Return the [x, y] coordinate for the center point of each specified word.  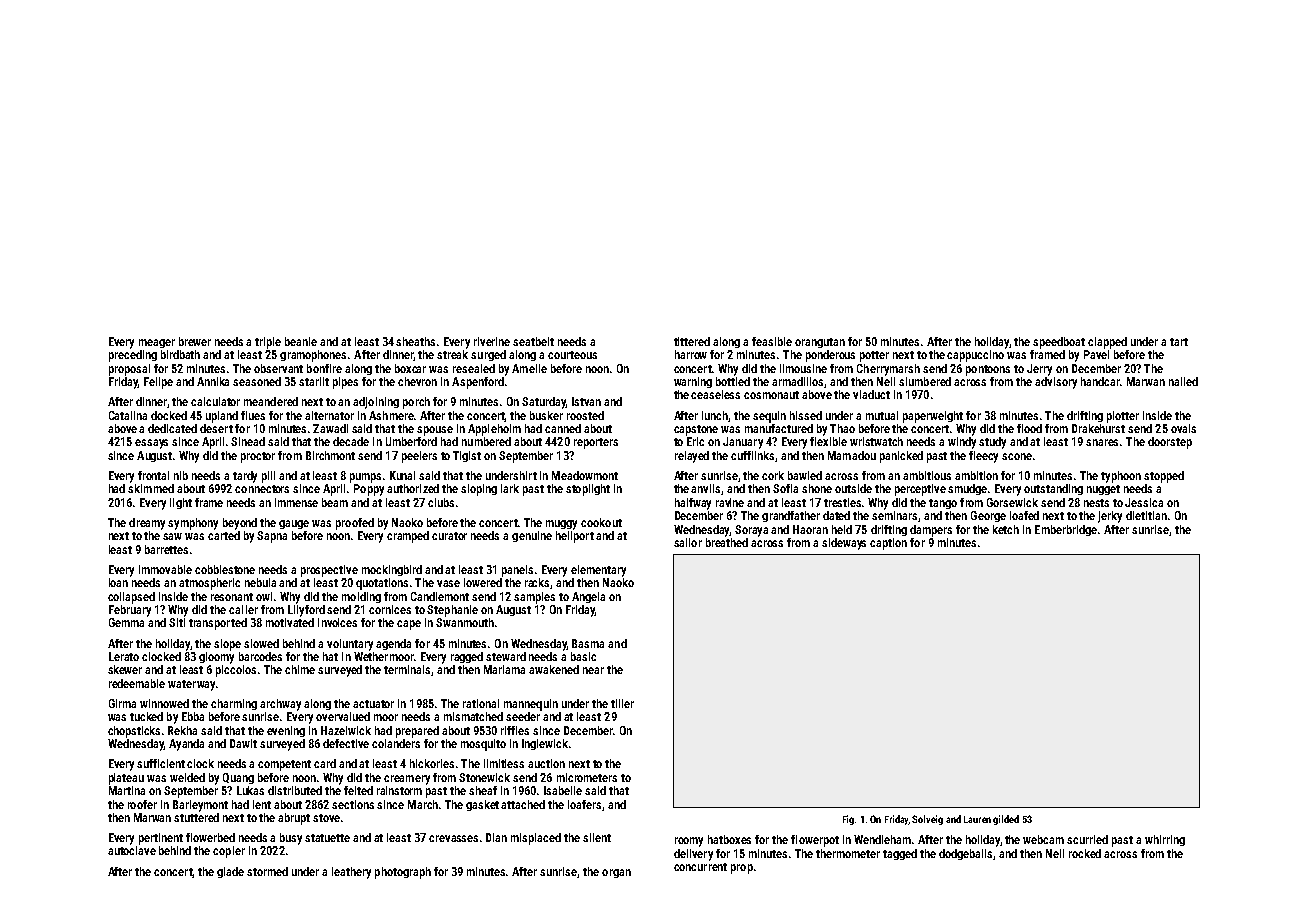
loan [118, 582]
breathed [727, 542]
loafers [584, 804]
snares [1102, 442]
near [593, 670]
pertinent [161, 839]
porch [416, 403]
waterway [191, 685]
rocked [1085, 853]
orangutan [820, 343]
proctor [258, 457]
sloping [479, 490]
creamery [407, 780]
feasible [772, 341]
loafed [1024, 515]
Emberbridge [1066, 530]
